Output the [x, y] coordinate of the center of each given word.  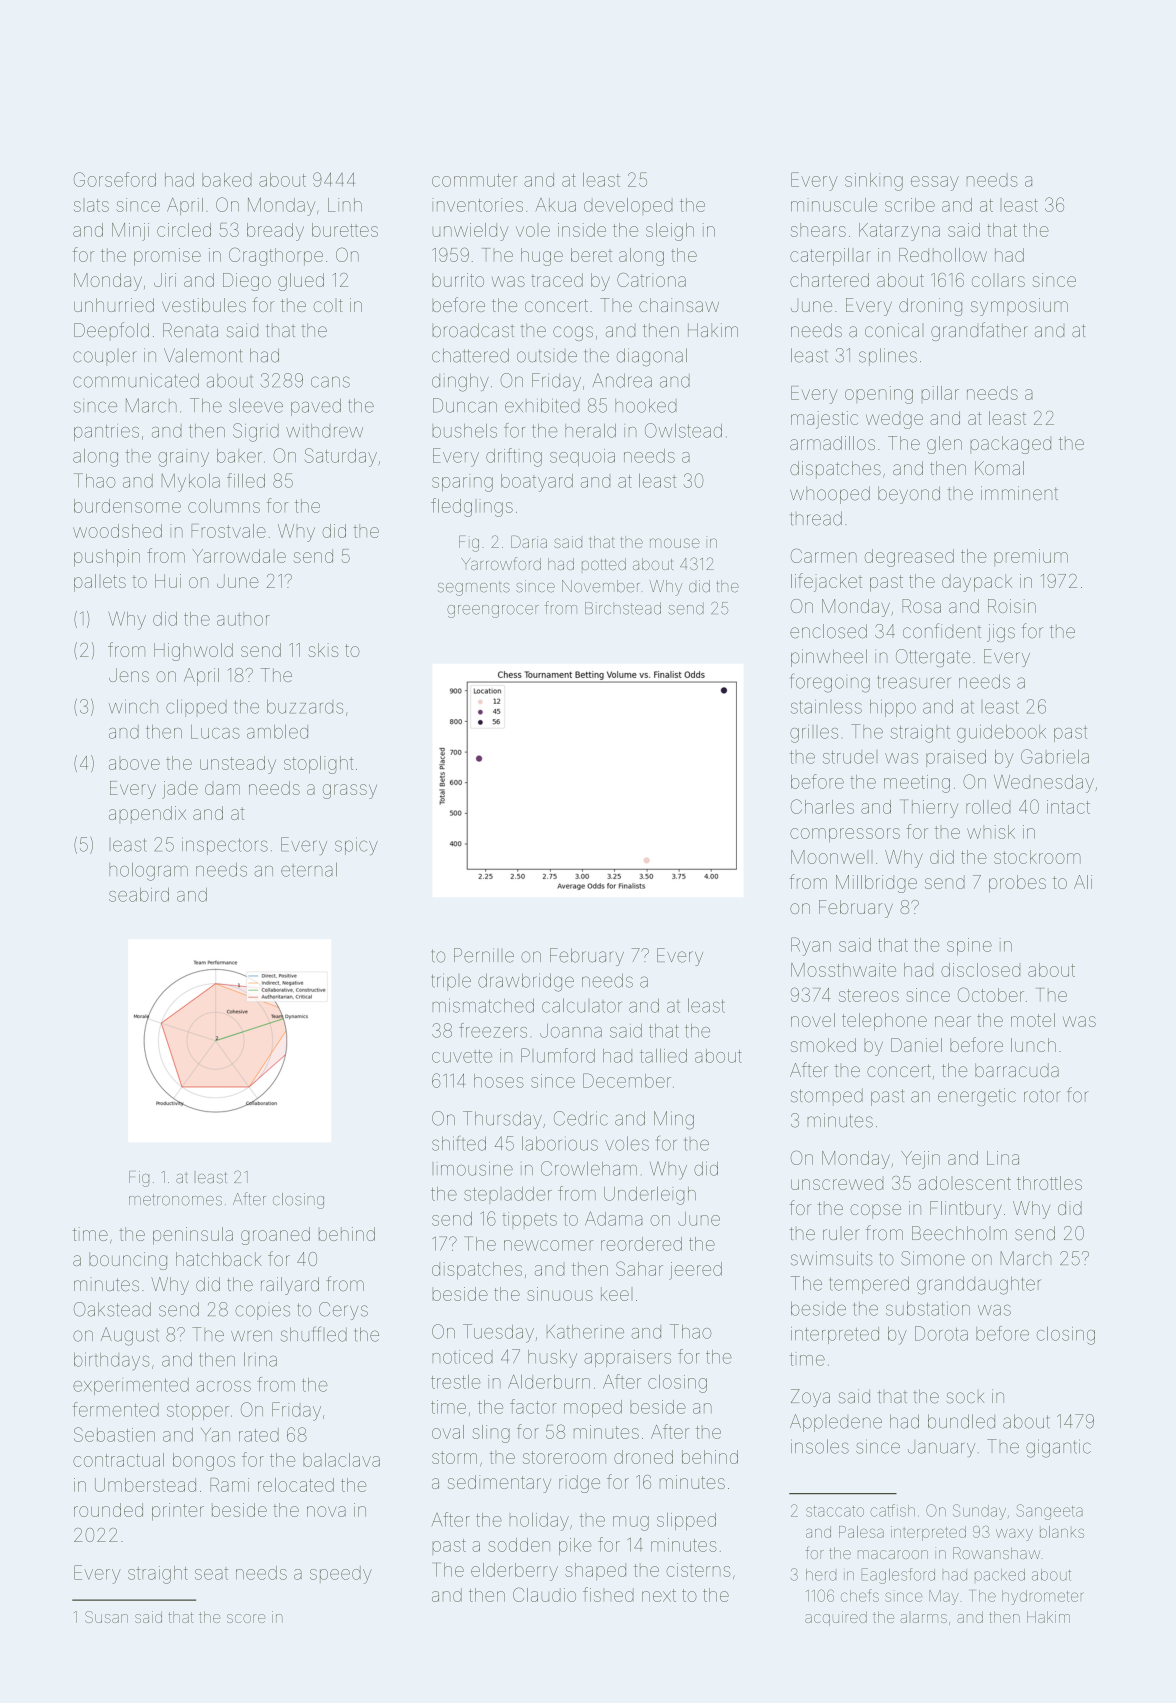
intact [1068, 807]
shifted [459, 1143]
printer [178, 1512]
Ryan [811, 946]
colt [328, 305]
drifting [514, 457]
